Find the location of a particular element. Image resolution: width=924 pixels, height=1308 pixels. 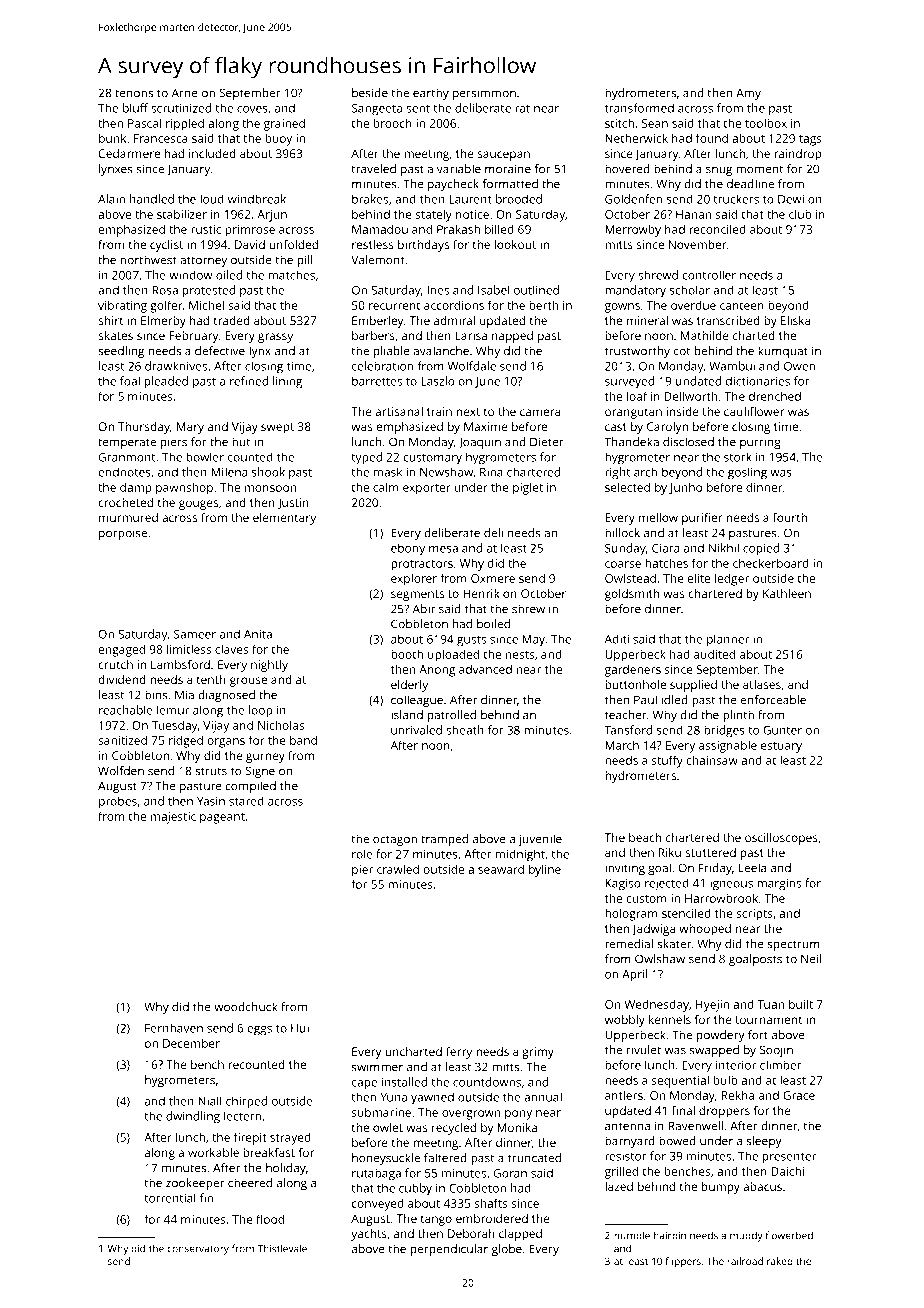

nests is located at coordinates (520, 655).
